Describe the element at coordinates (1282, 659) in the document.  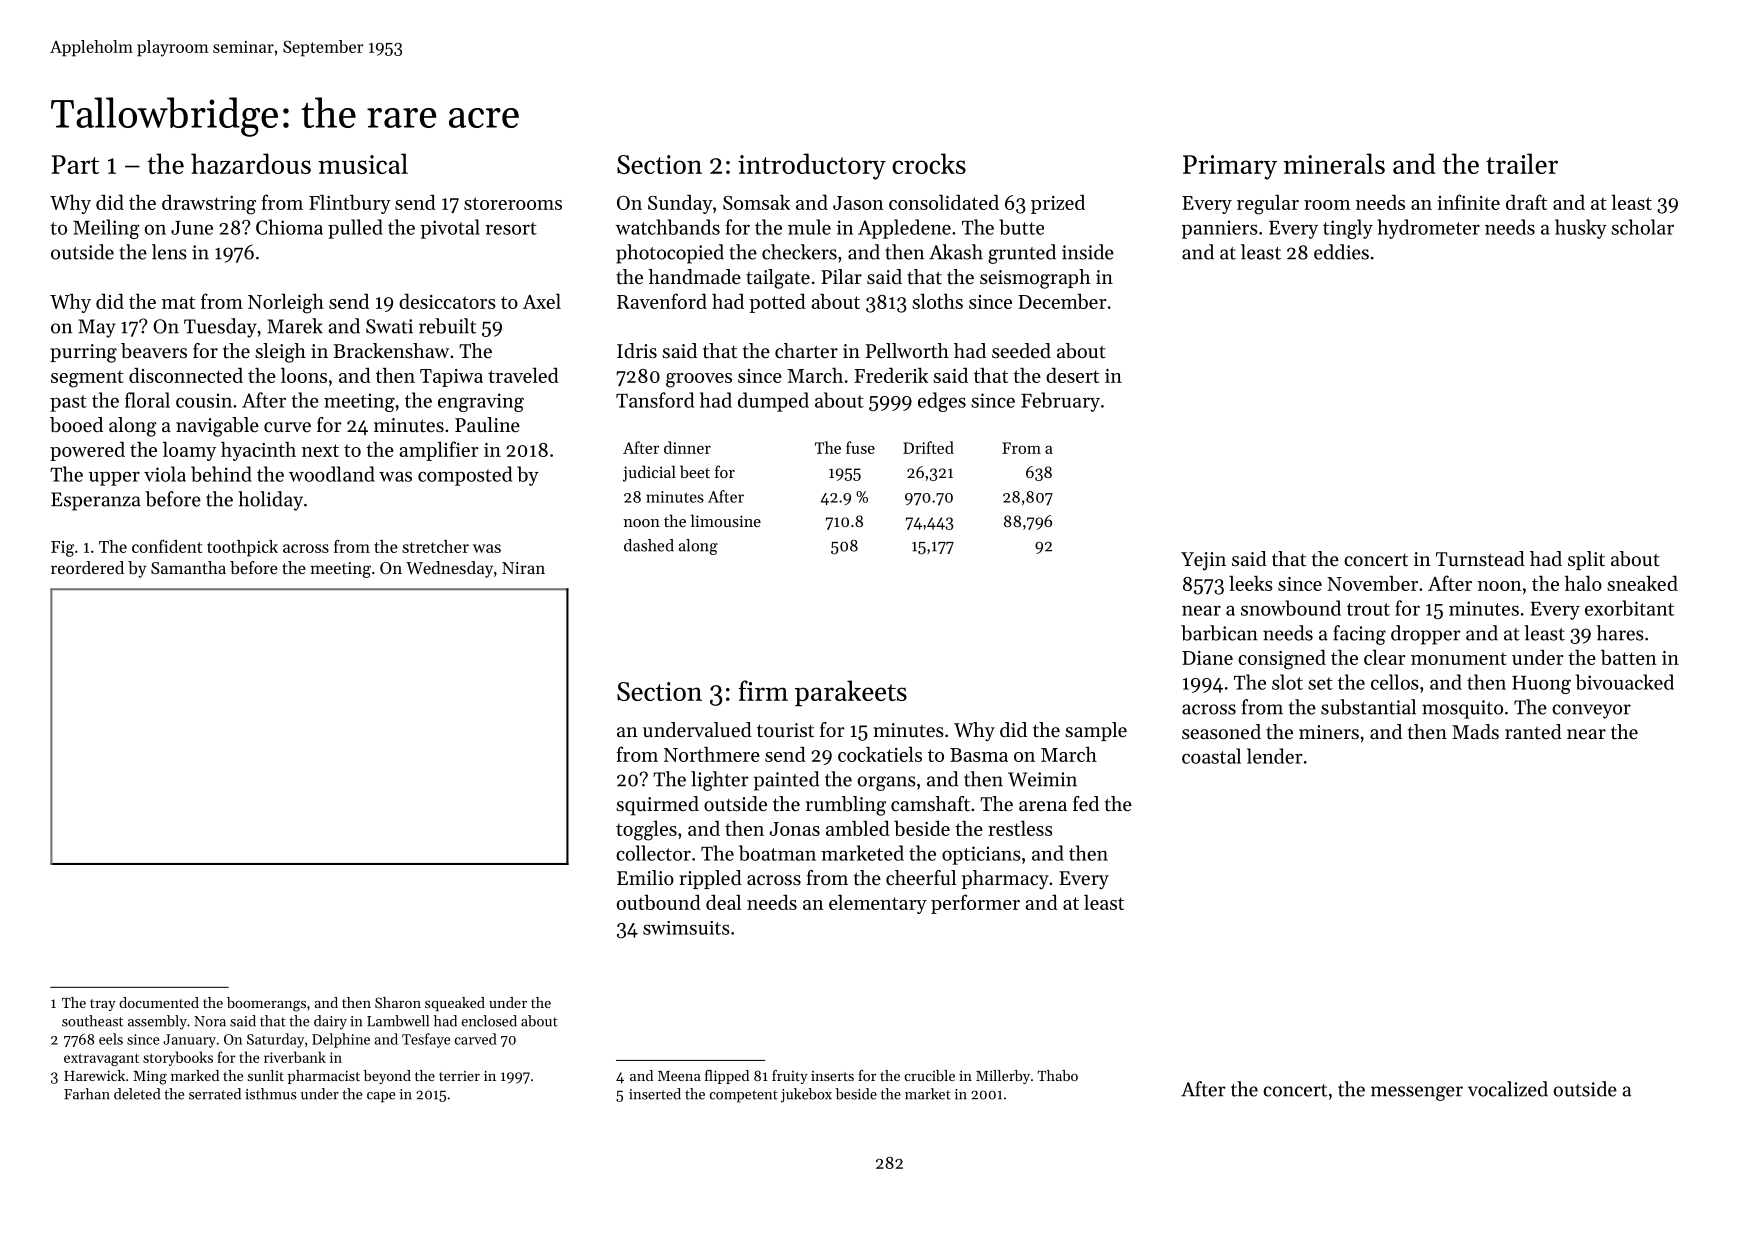
I see `consigned` at that location.
